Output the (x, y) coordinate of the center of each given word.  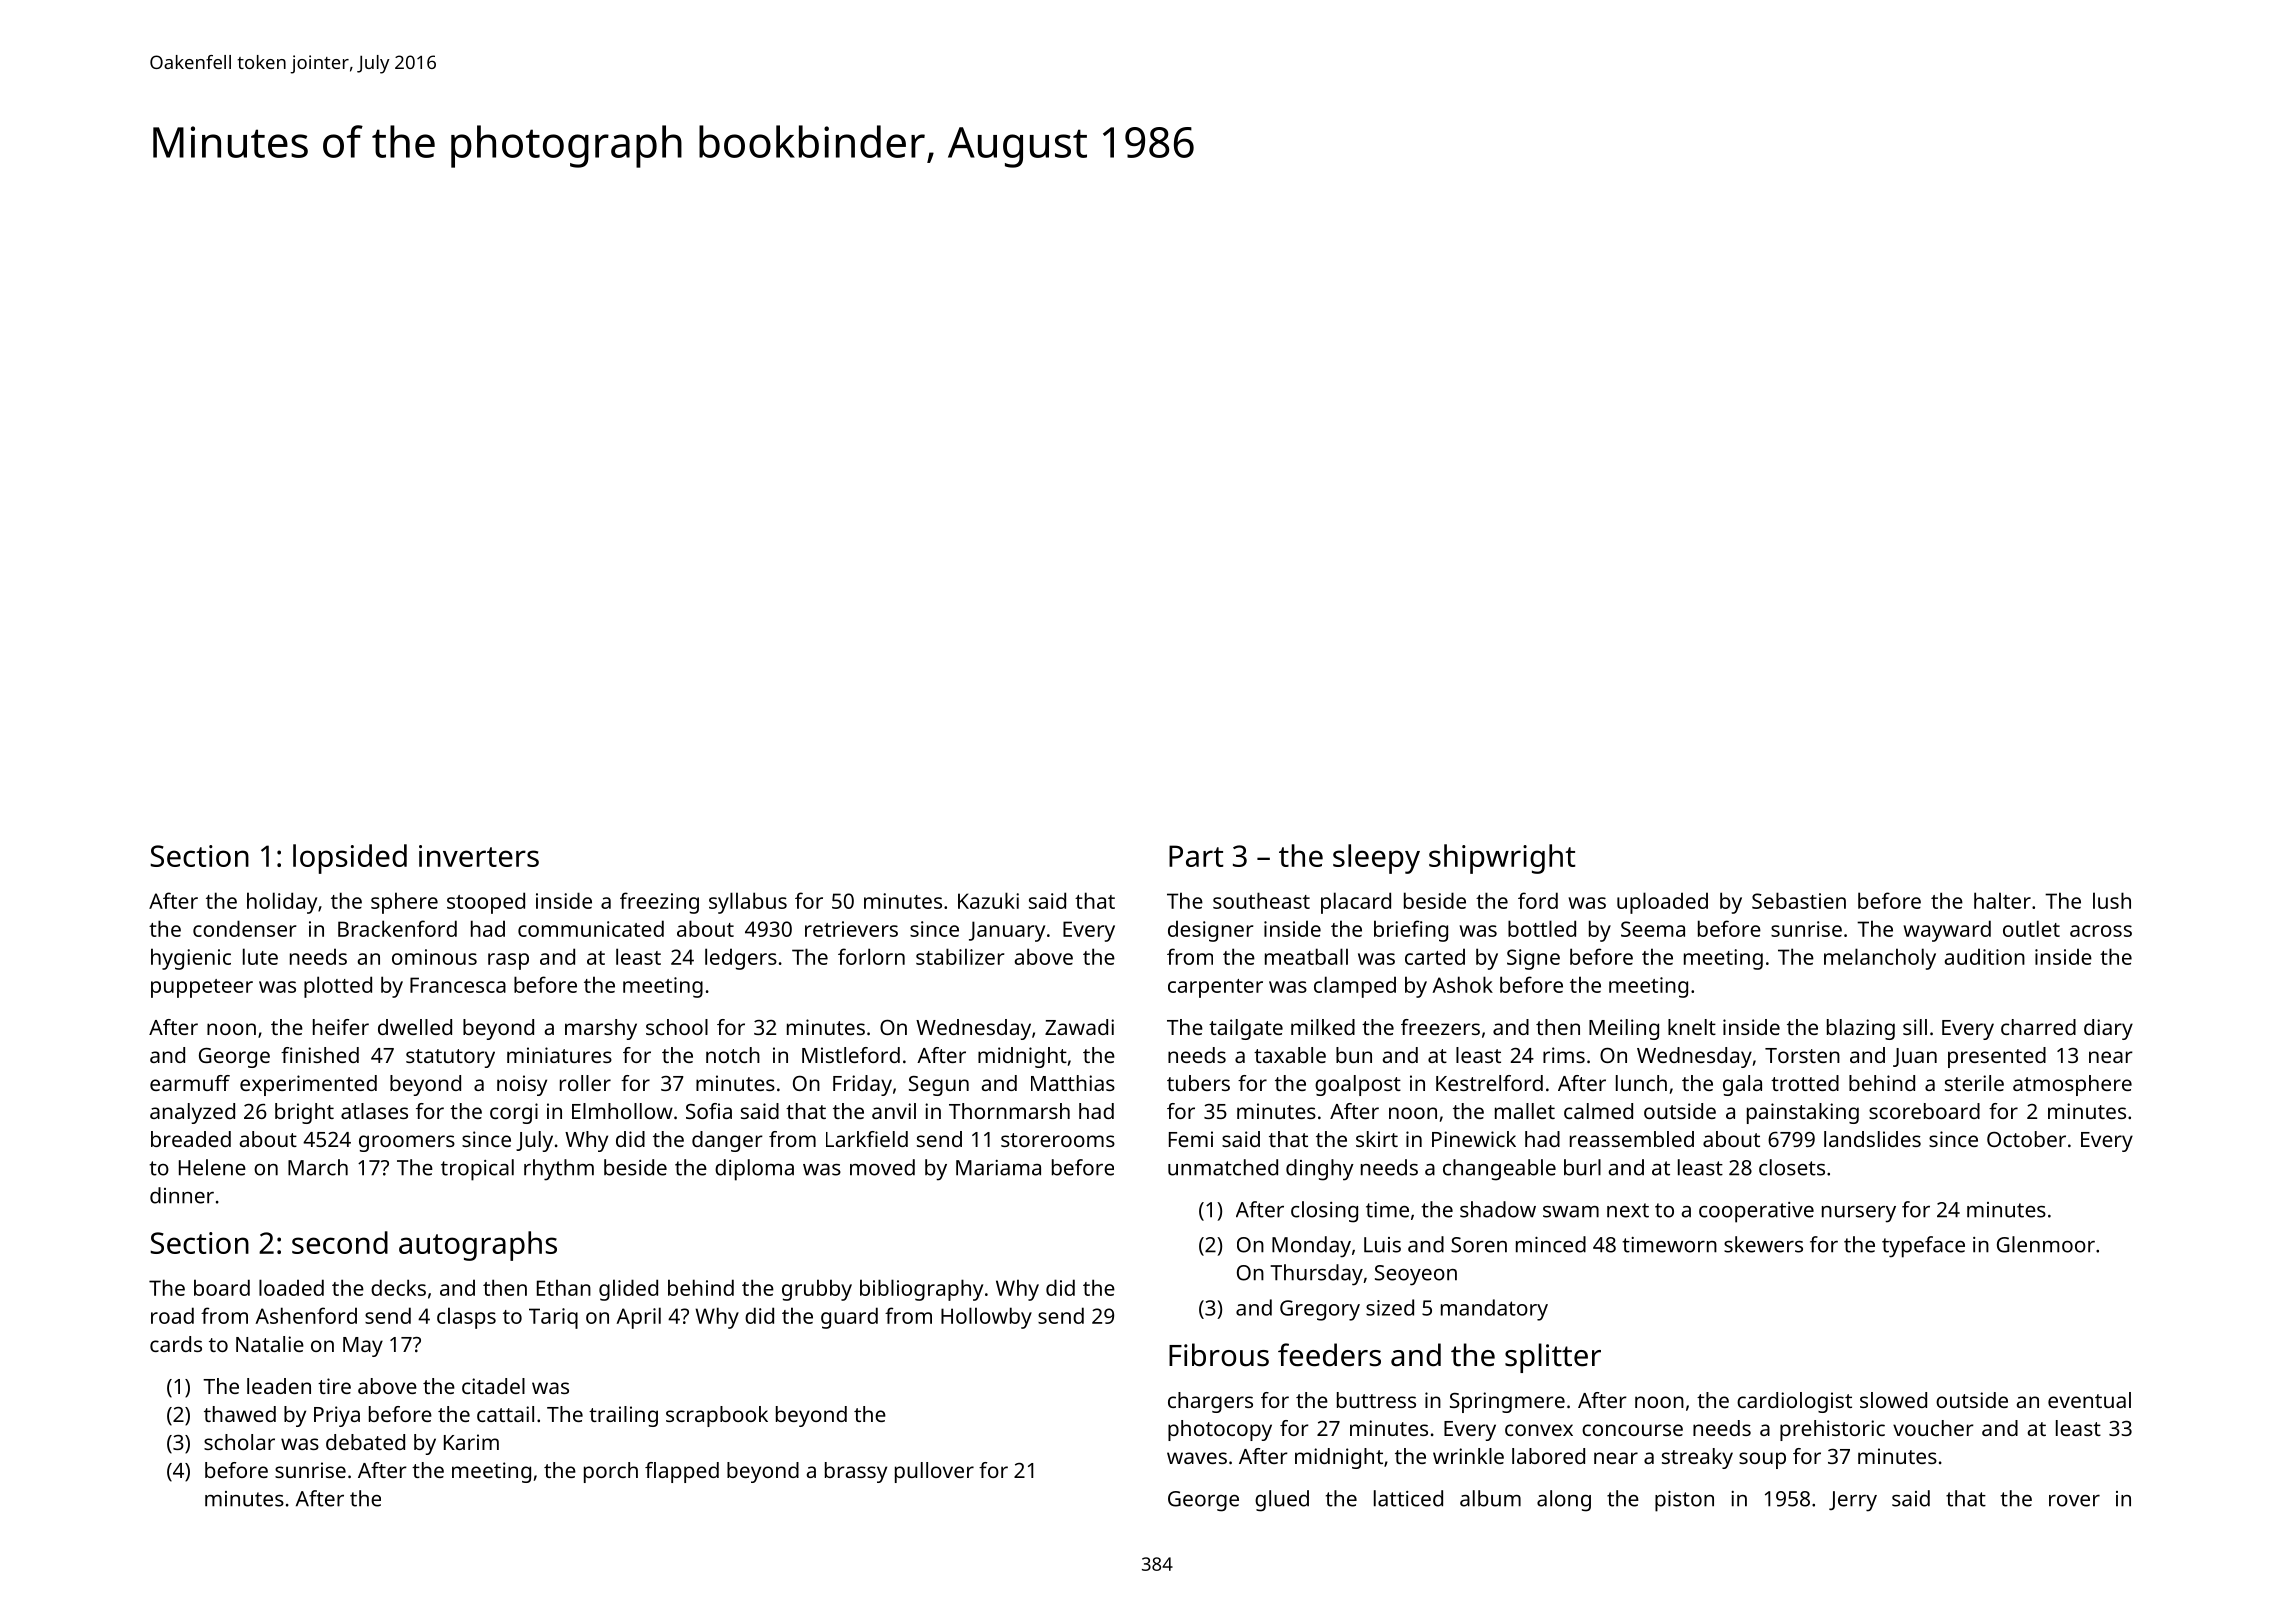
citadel (493, 1386)
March (318, 1167)
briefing (1411, 931)
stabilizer (960, 956)
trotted (1805, 1083)
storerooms (1058, 1140)
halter (2002, 900)
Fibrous (1219, 1355)
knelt (1692, 1027)
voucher (1933, 1428)
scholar (239, 1442)
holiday (282, 903)
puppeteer (202, 988)
